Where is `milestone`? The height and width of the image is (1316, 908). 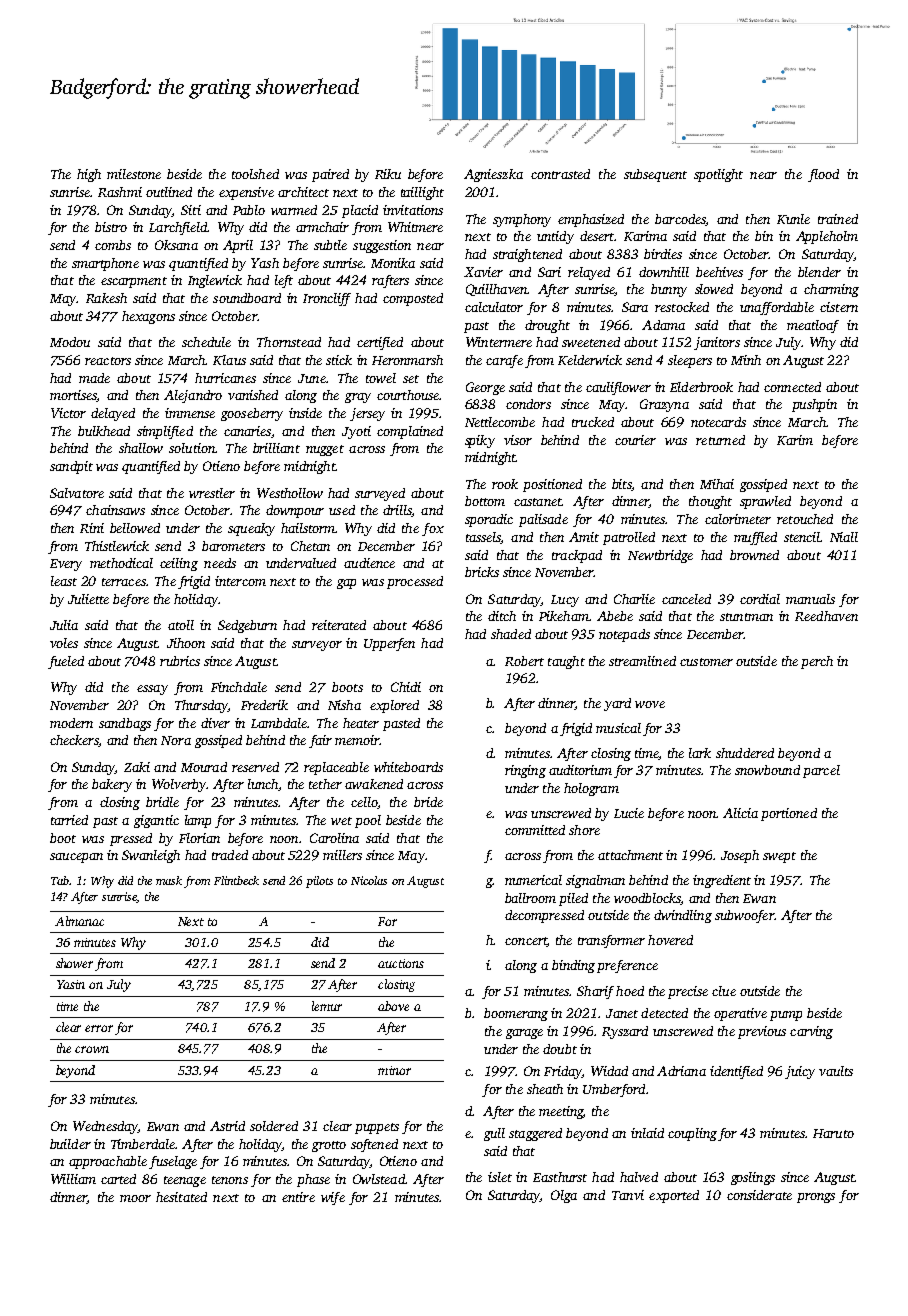
milestone is located at coordinates (134, 174).
